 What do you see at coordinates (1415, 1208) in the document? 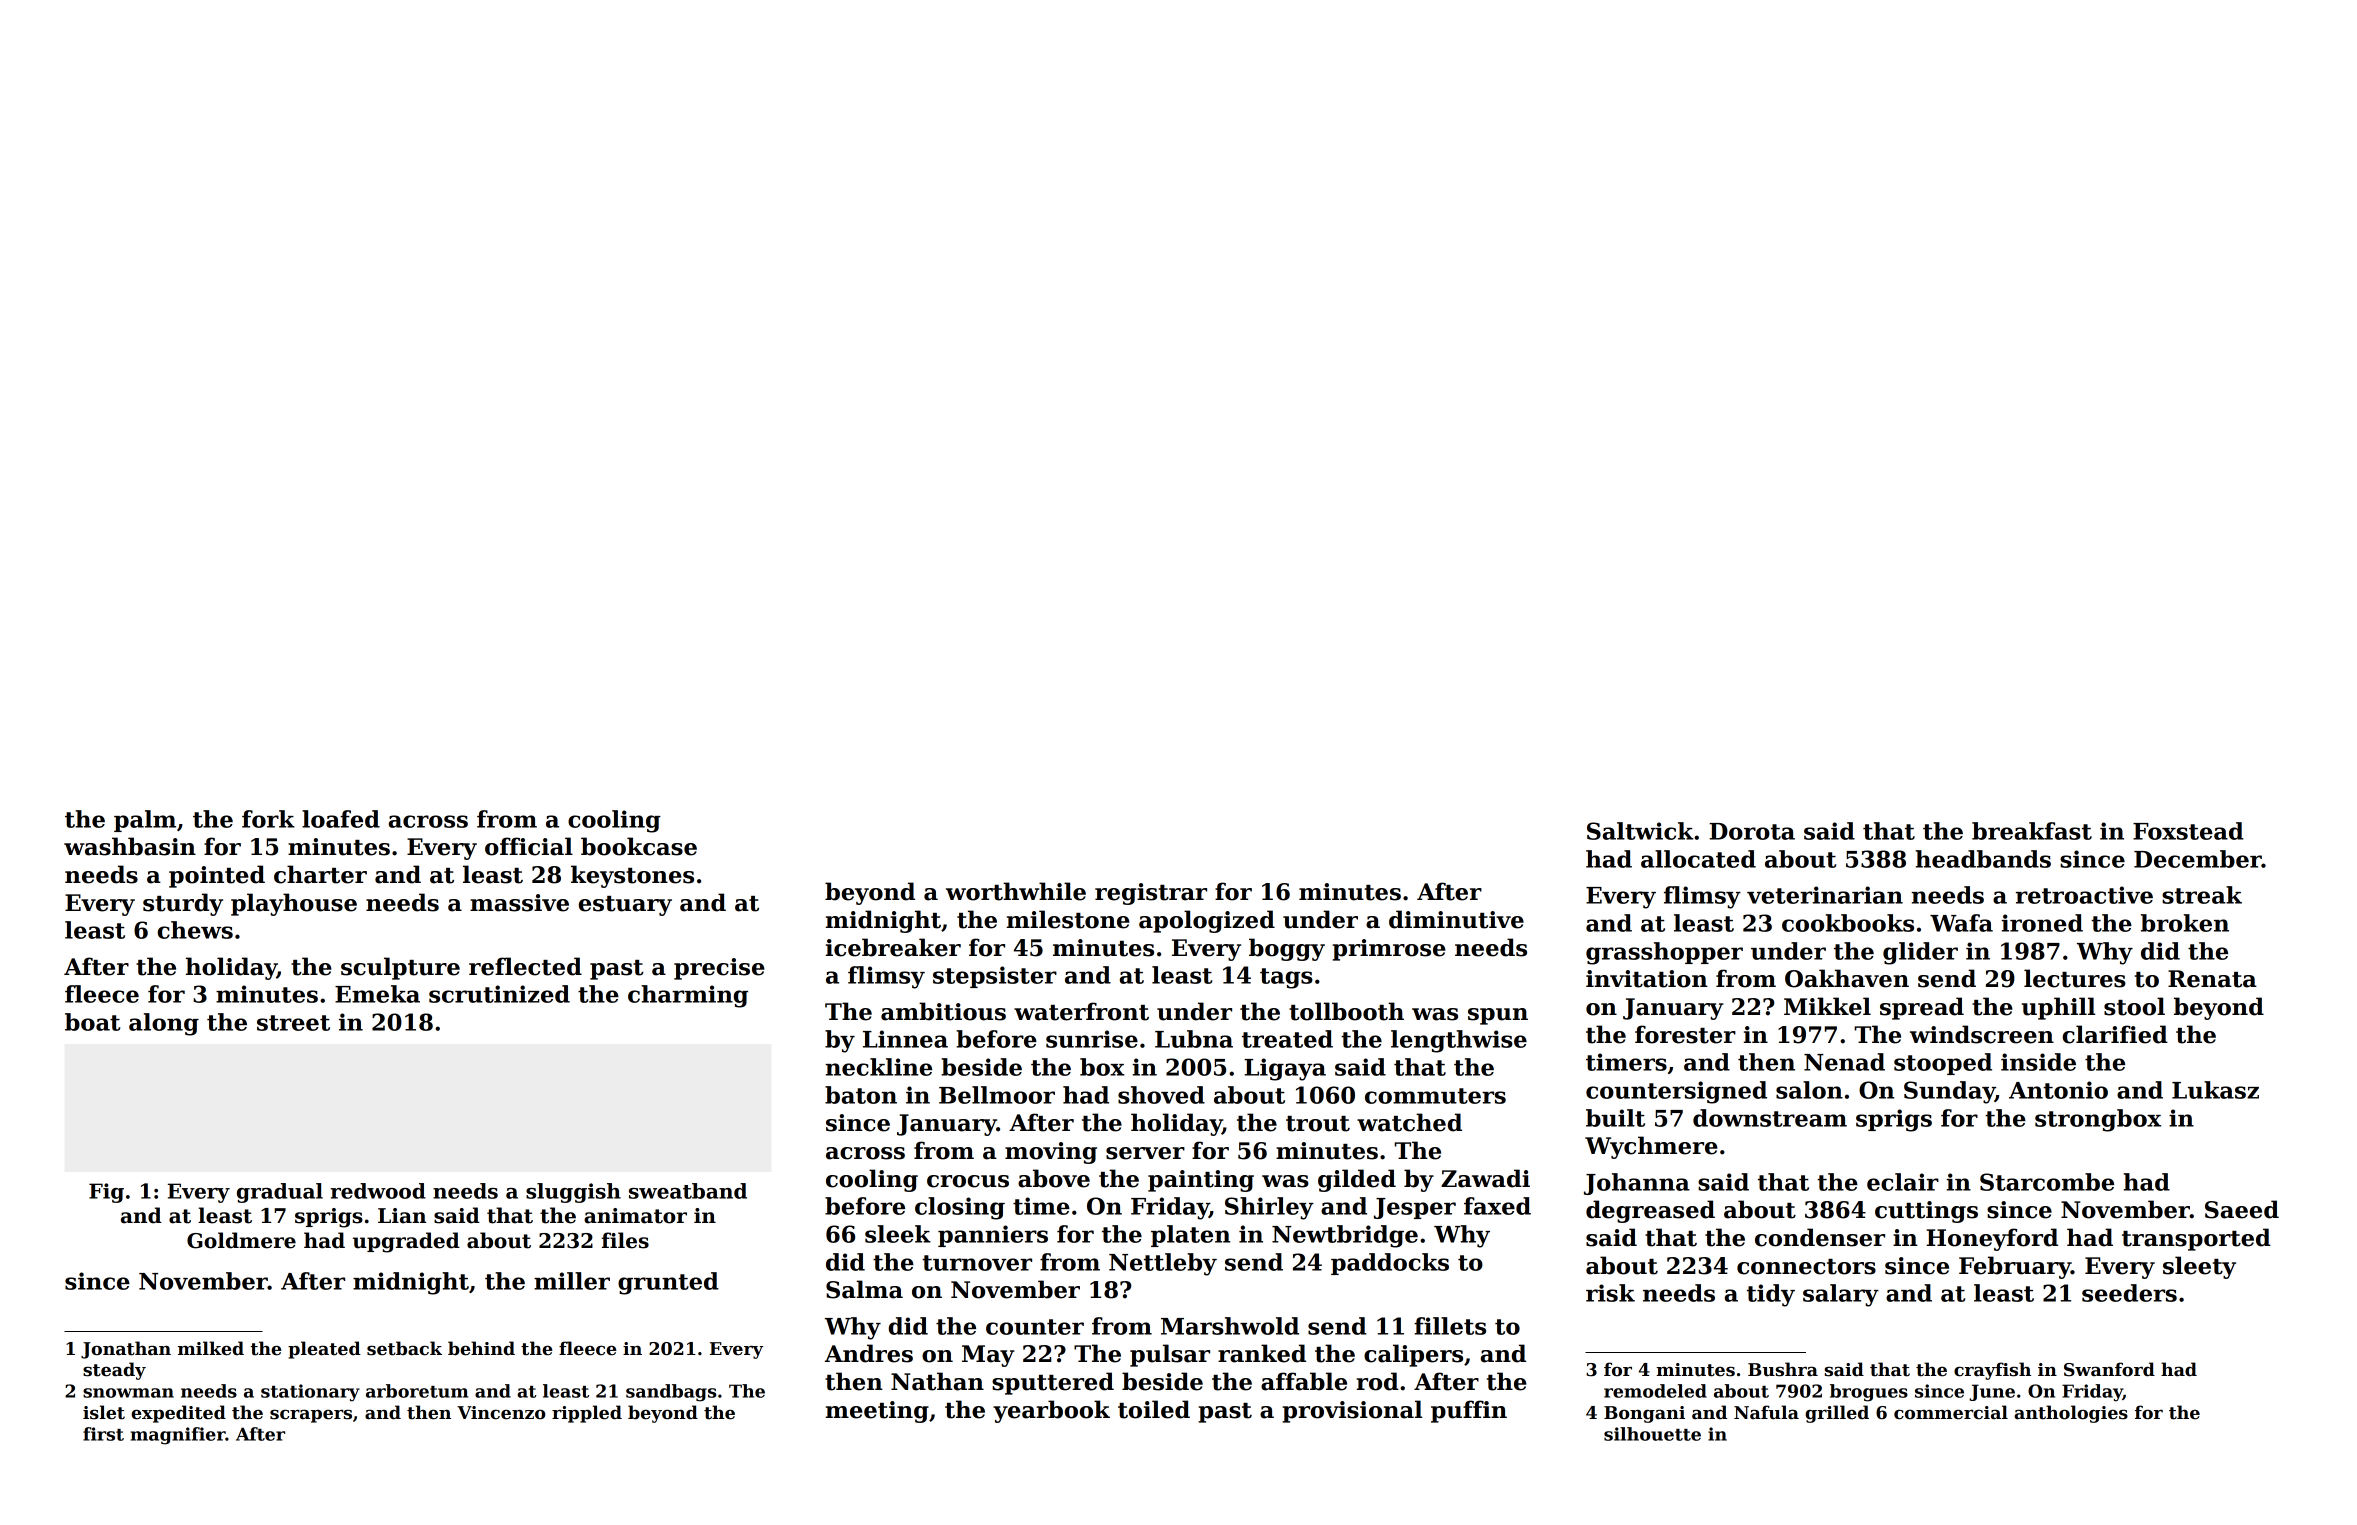
I see `Jesper` at bounding box center [1415, 1208].
